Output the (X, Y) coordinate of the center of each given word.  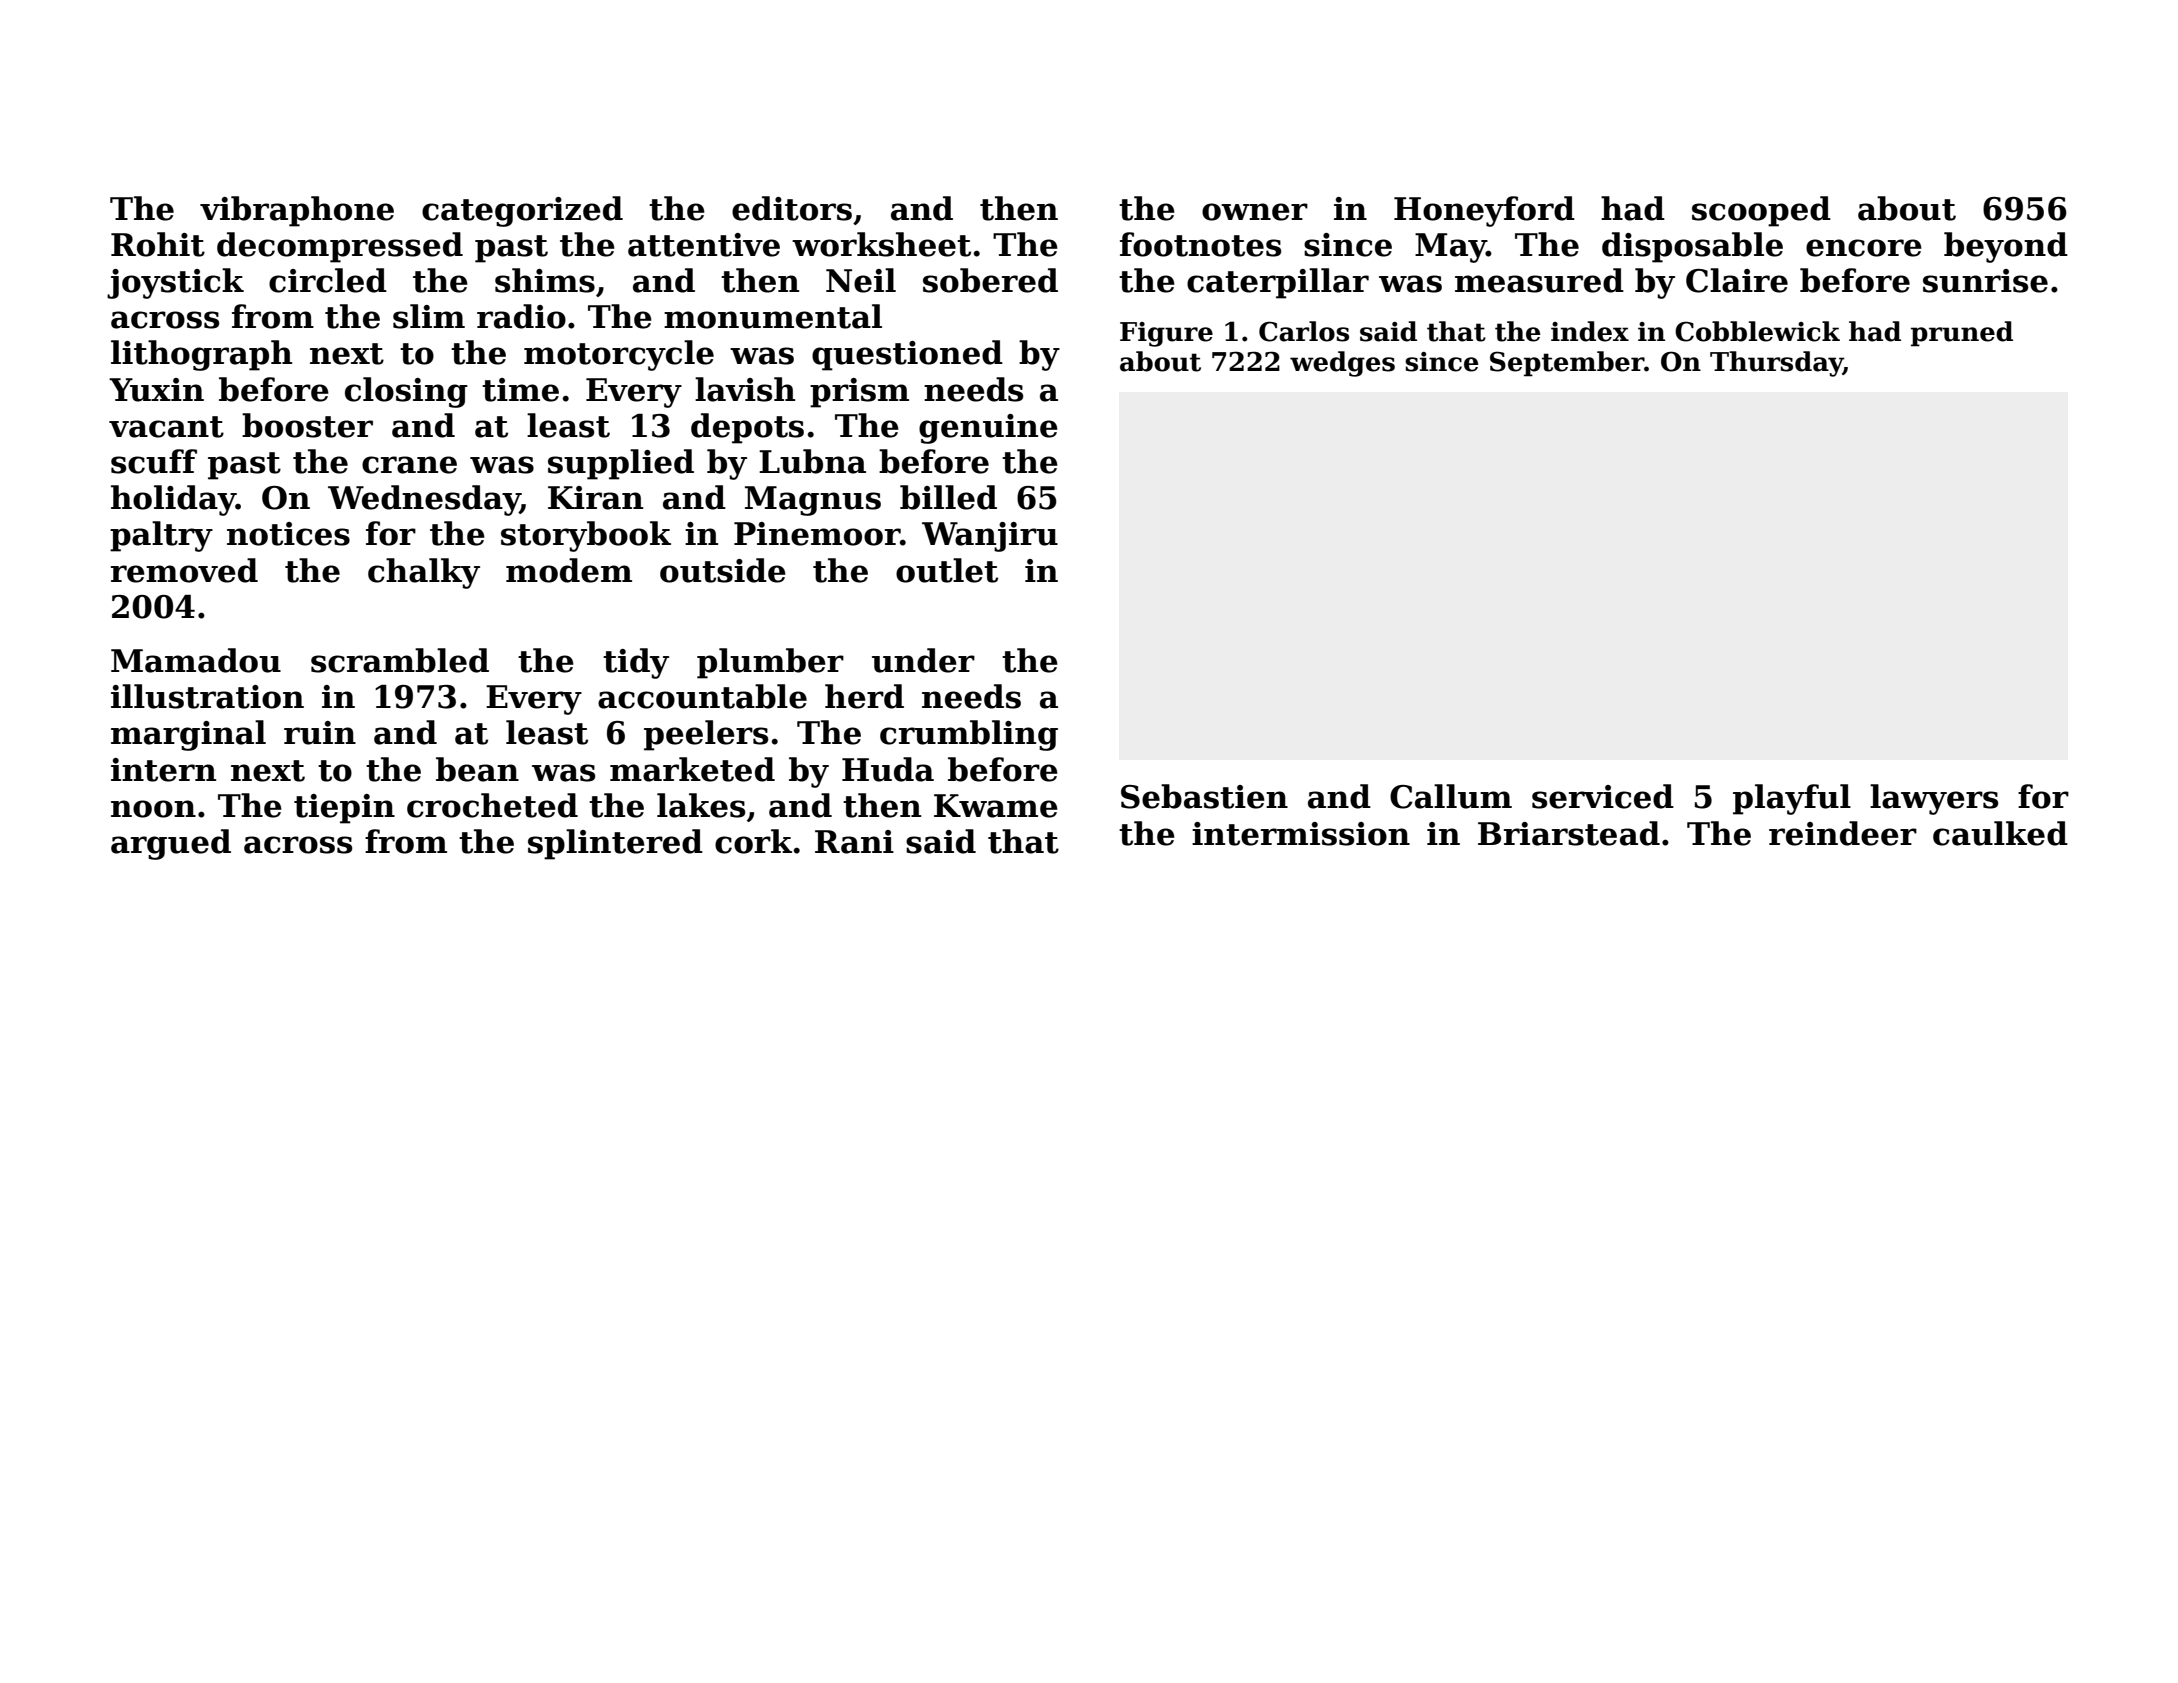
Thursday (1776, 364)
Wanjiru (990, 537)
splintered (615, 844)
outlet (947, 570)
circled (328, 280)
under (923, 660)
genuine (988, 429)
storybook (586, 536)
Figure (1166, 334)
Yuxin (156, 390)
